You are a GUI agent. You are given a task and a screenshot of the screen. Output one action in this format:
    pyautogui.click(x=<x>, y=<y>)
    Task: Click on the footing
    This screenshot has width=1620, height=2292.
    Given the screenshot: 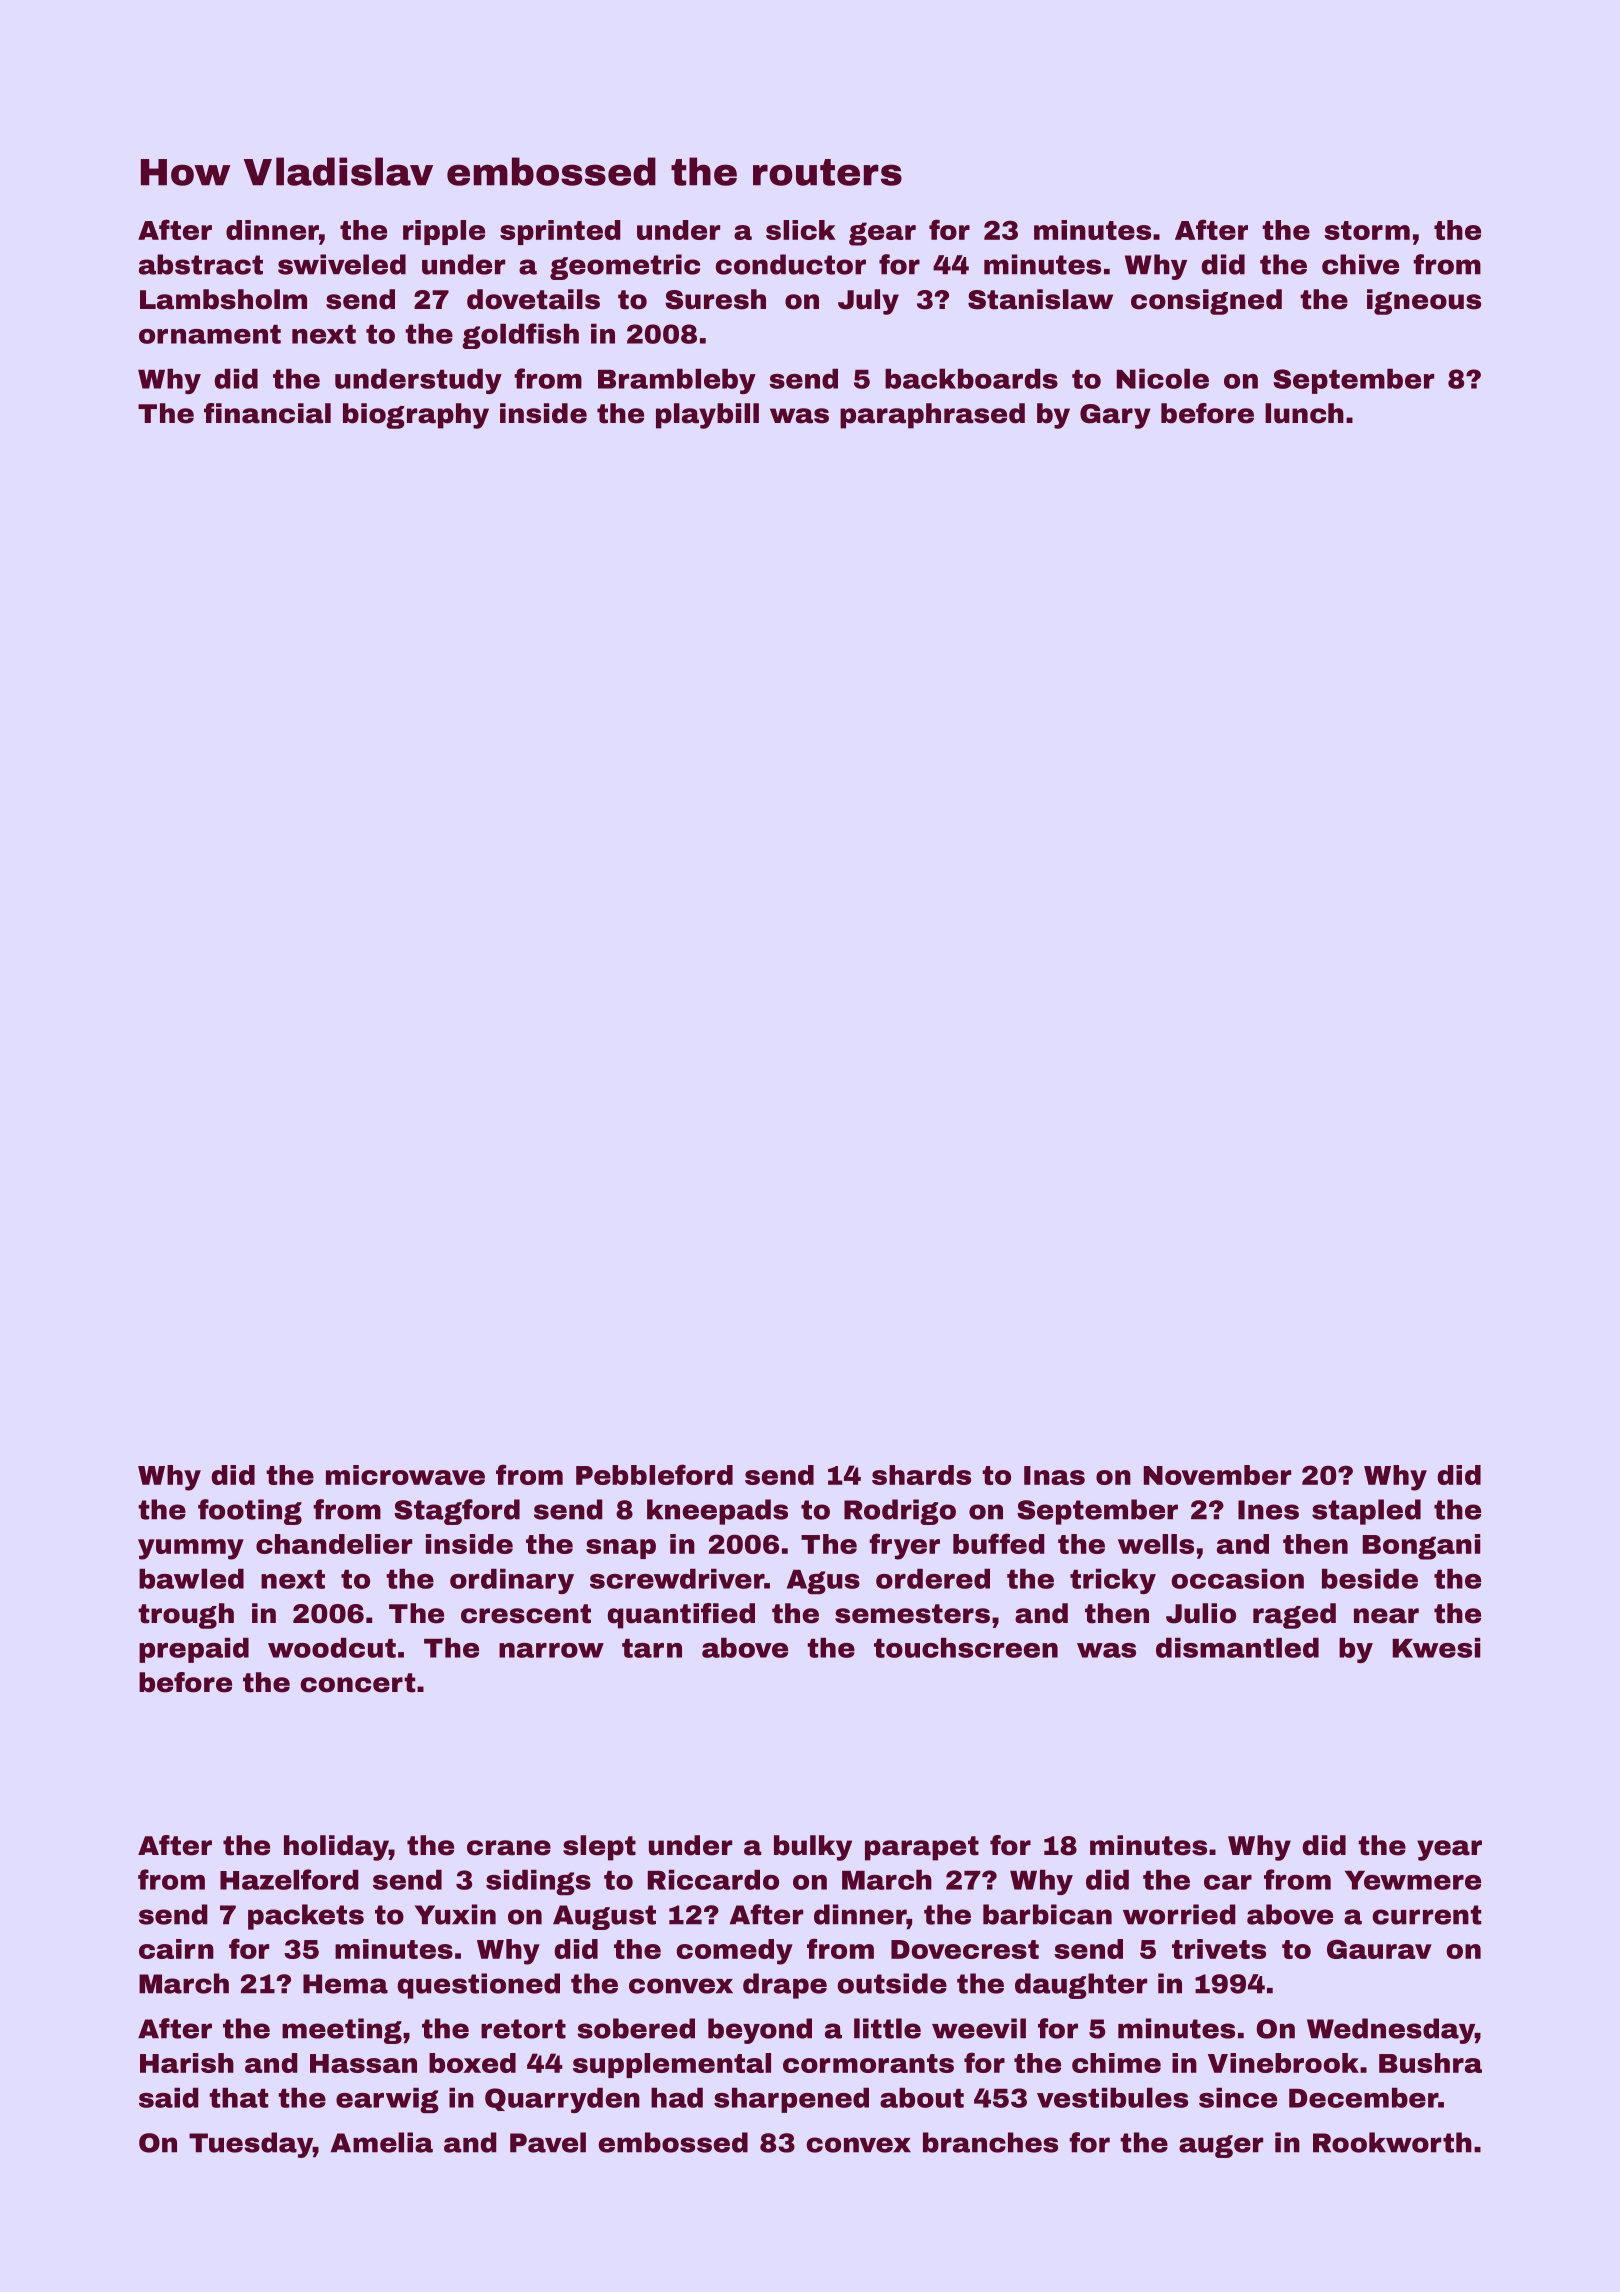 What is the action you would take?
    pyautogui.click(x=250, y=1512)
